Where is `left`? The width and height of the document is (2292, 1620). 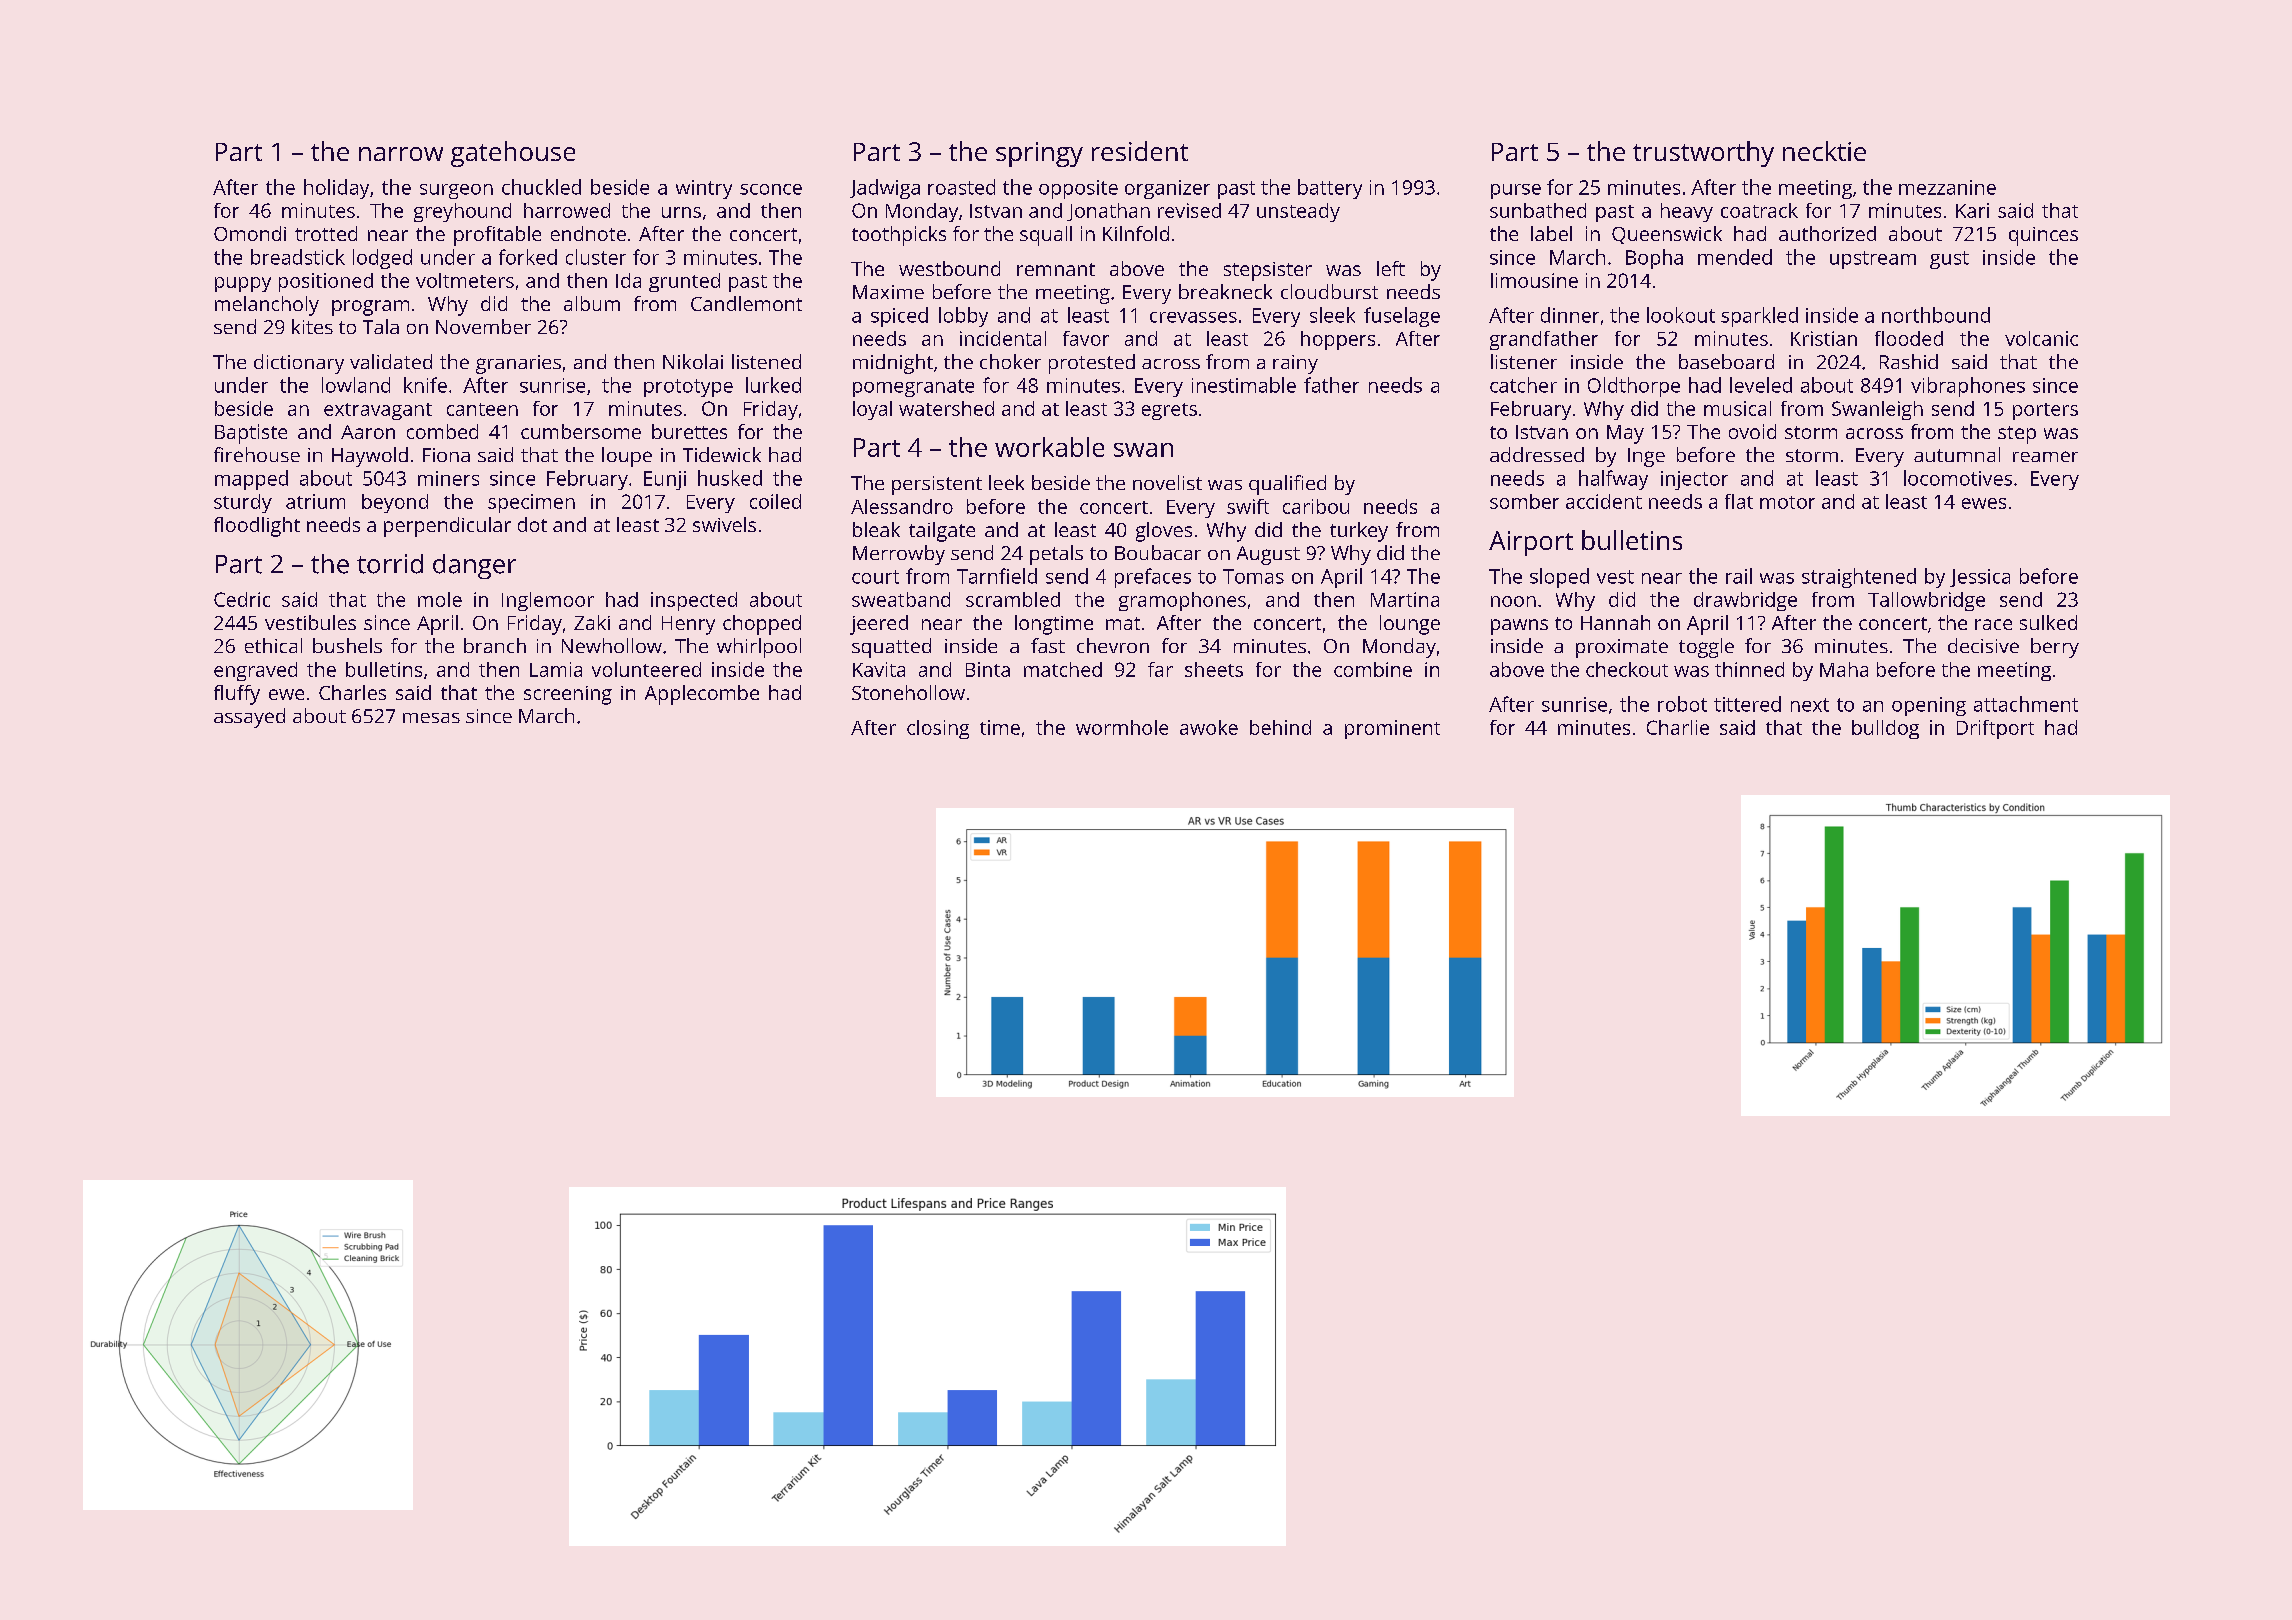
left is located at coordinates (1391, 268).
